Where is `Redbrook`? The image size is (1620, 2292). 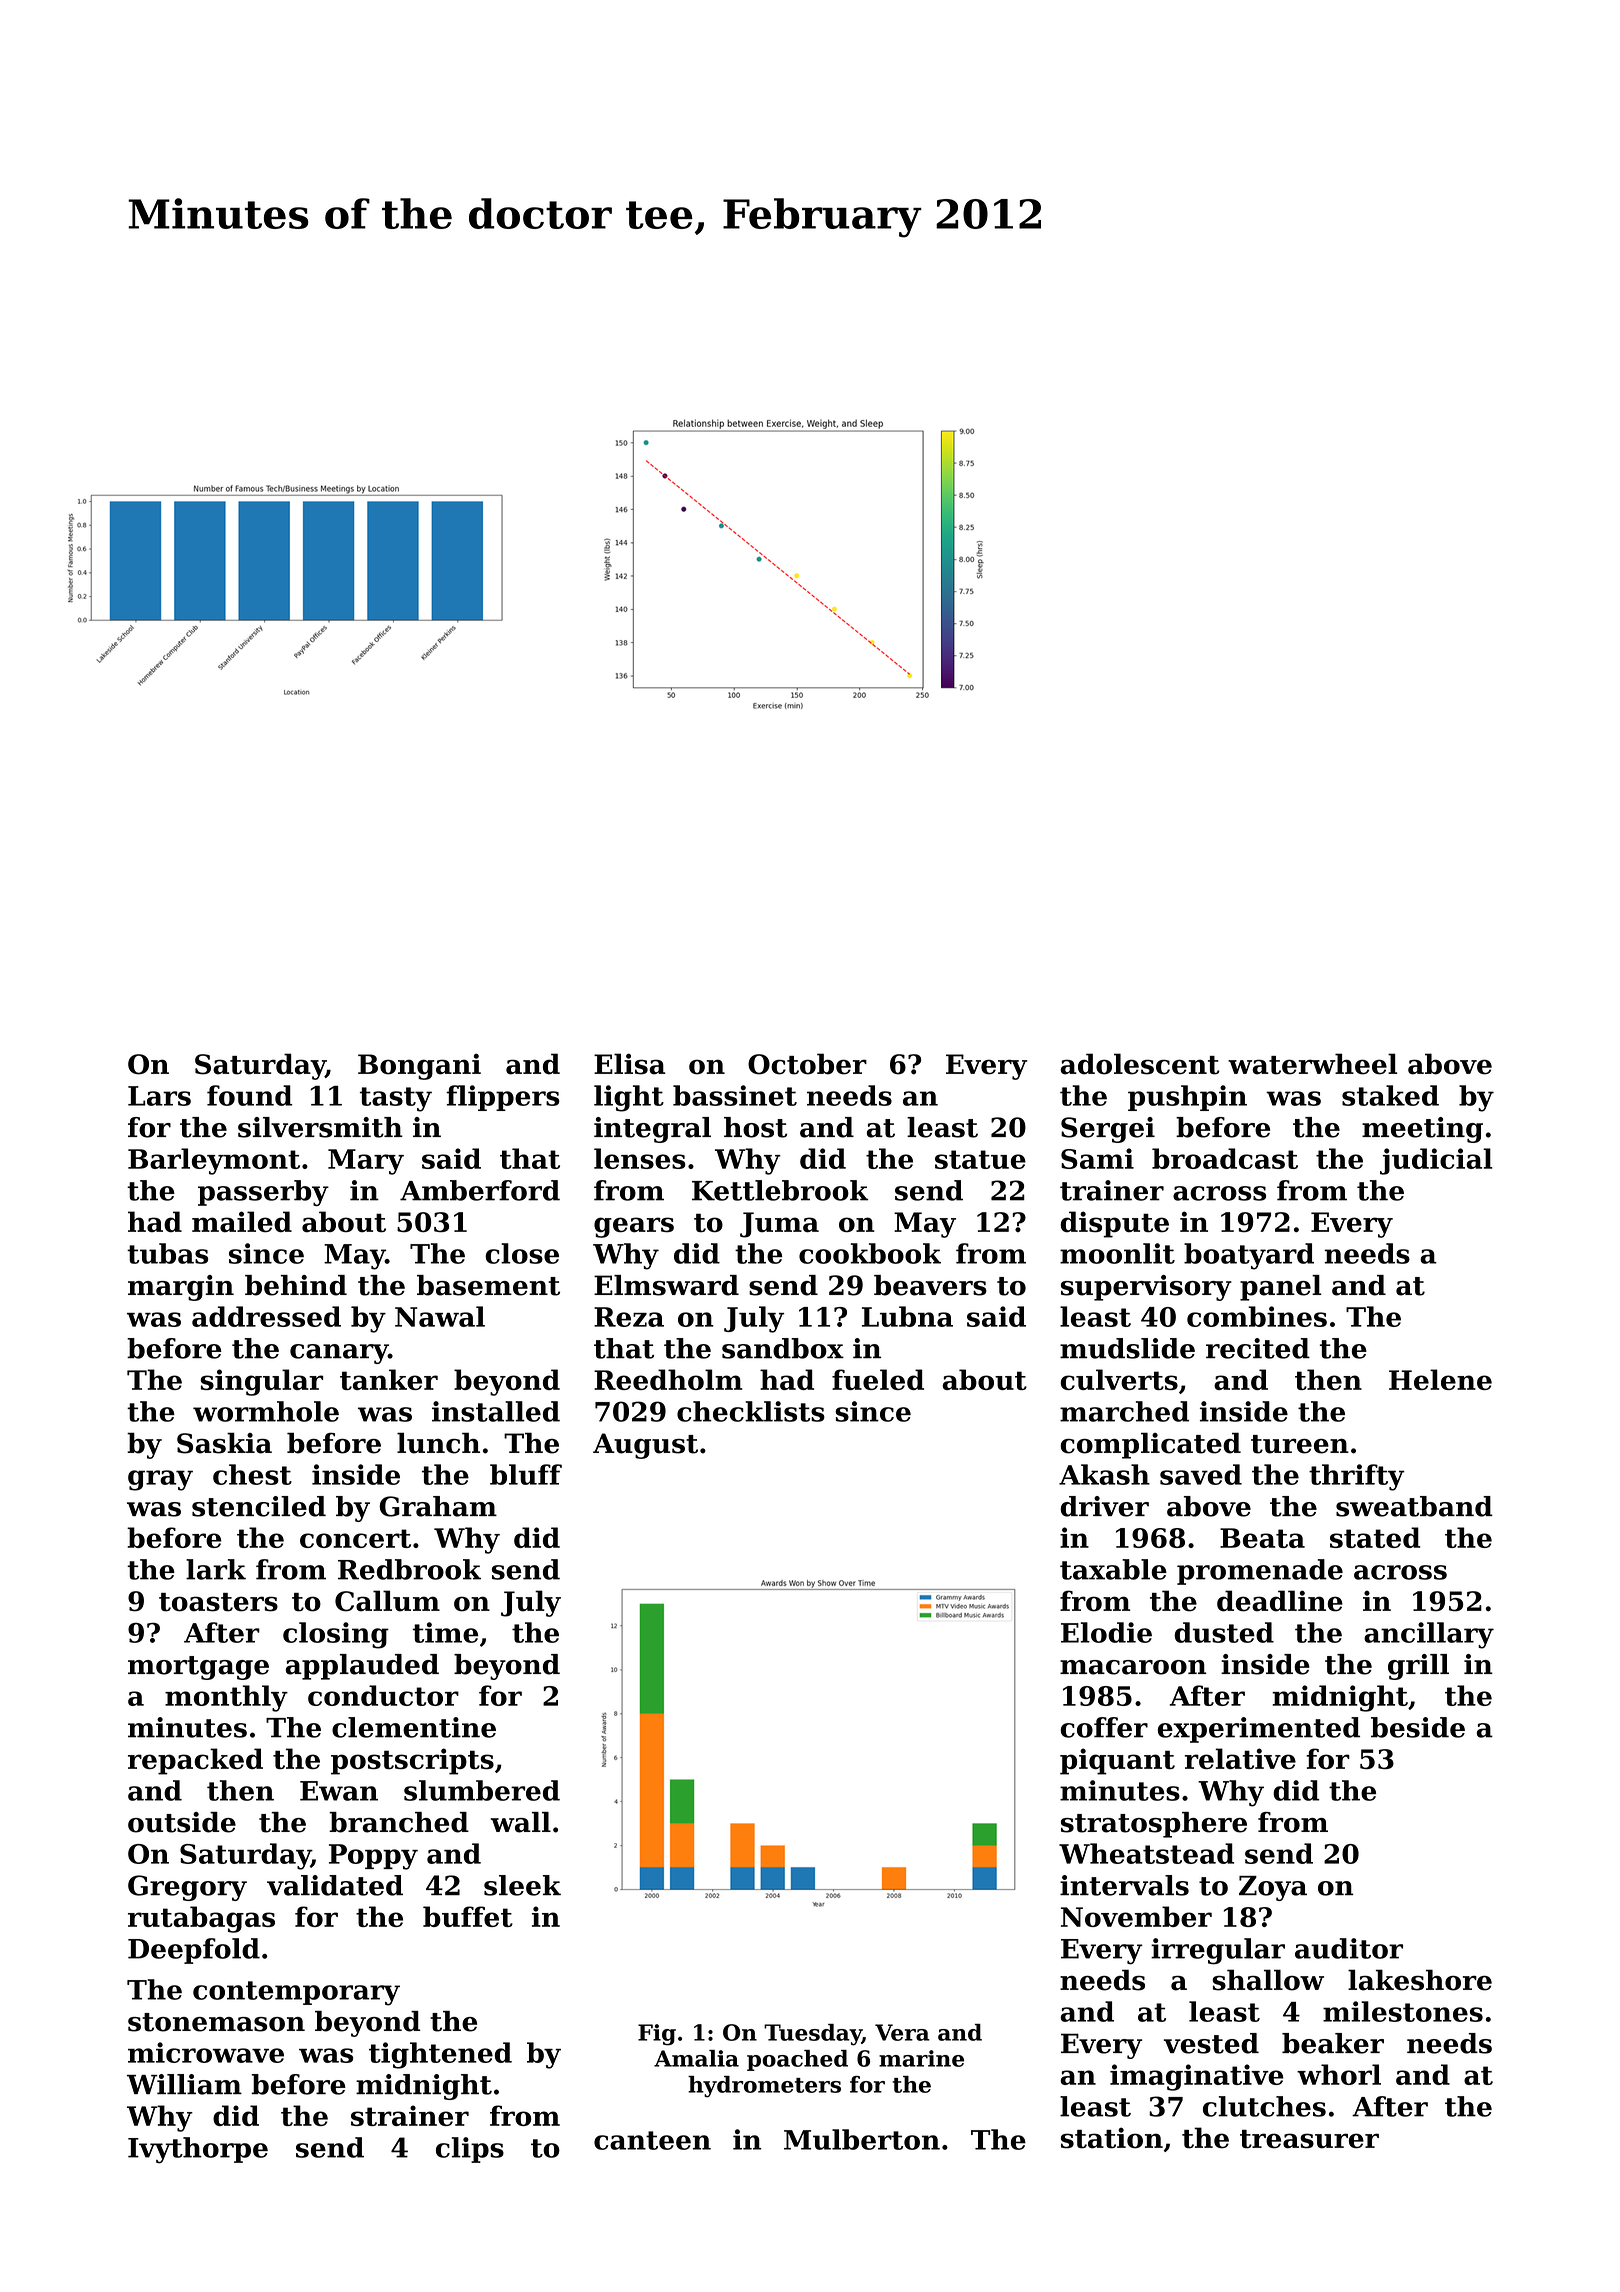
Redbrook is located at coordinates (409, 1569).
